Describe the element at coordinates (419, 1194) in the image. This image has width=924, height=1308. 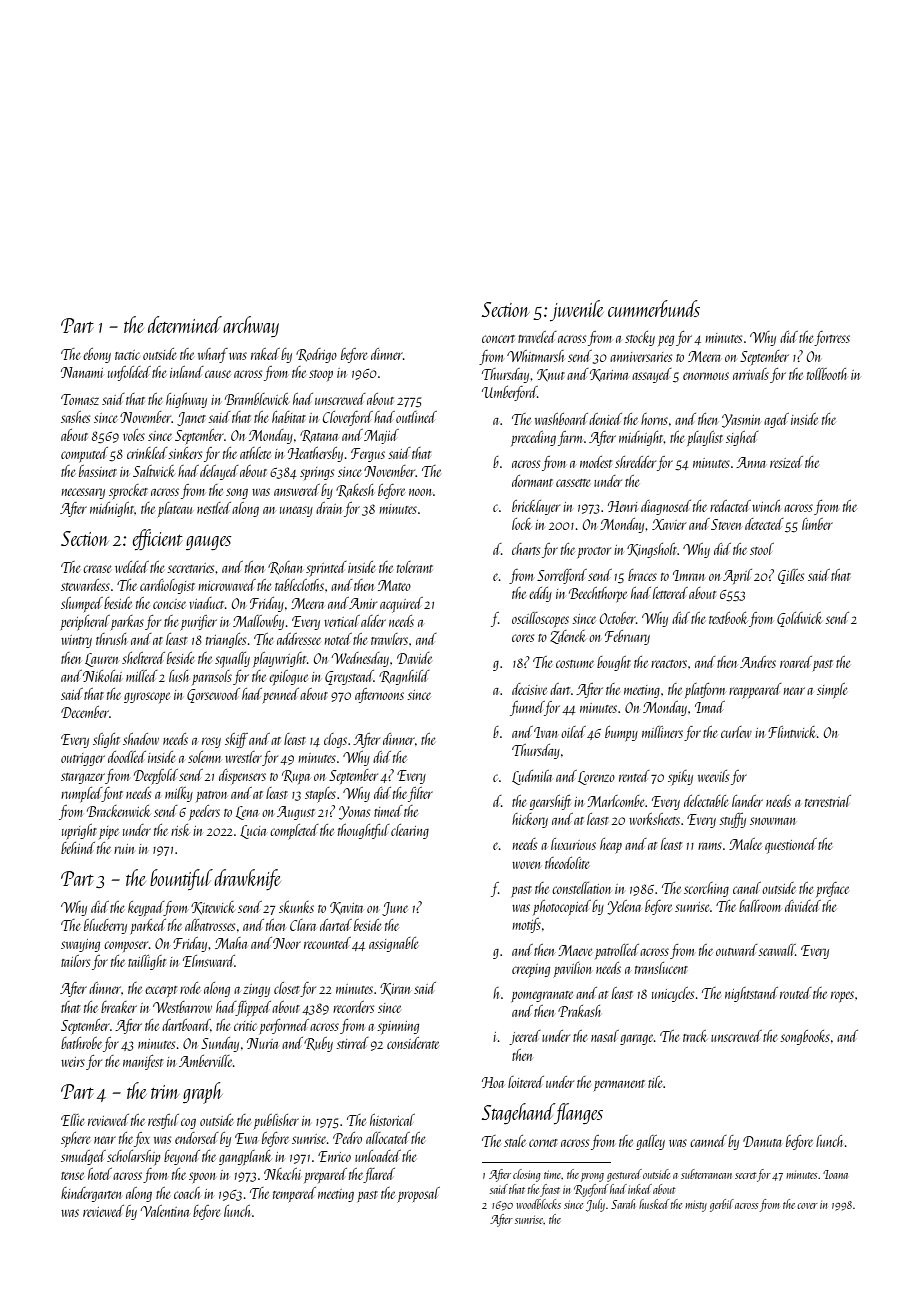
I see `proposal` at that location.
